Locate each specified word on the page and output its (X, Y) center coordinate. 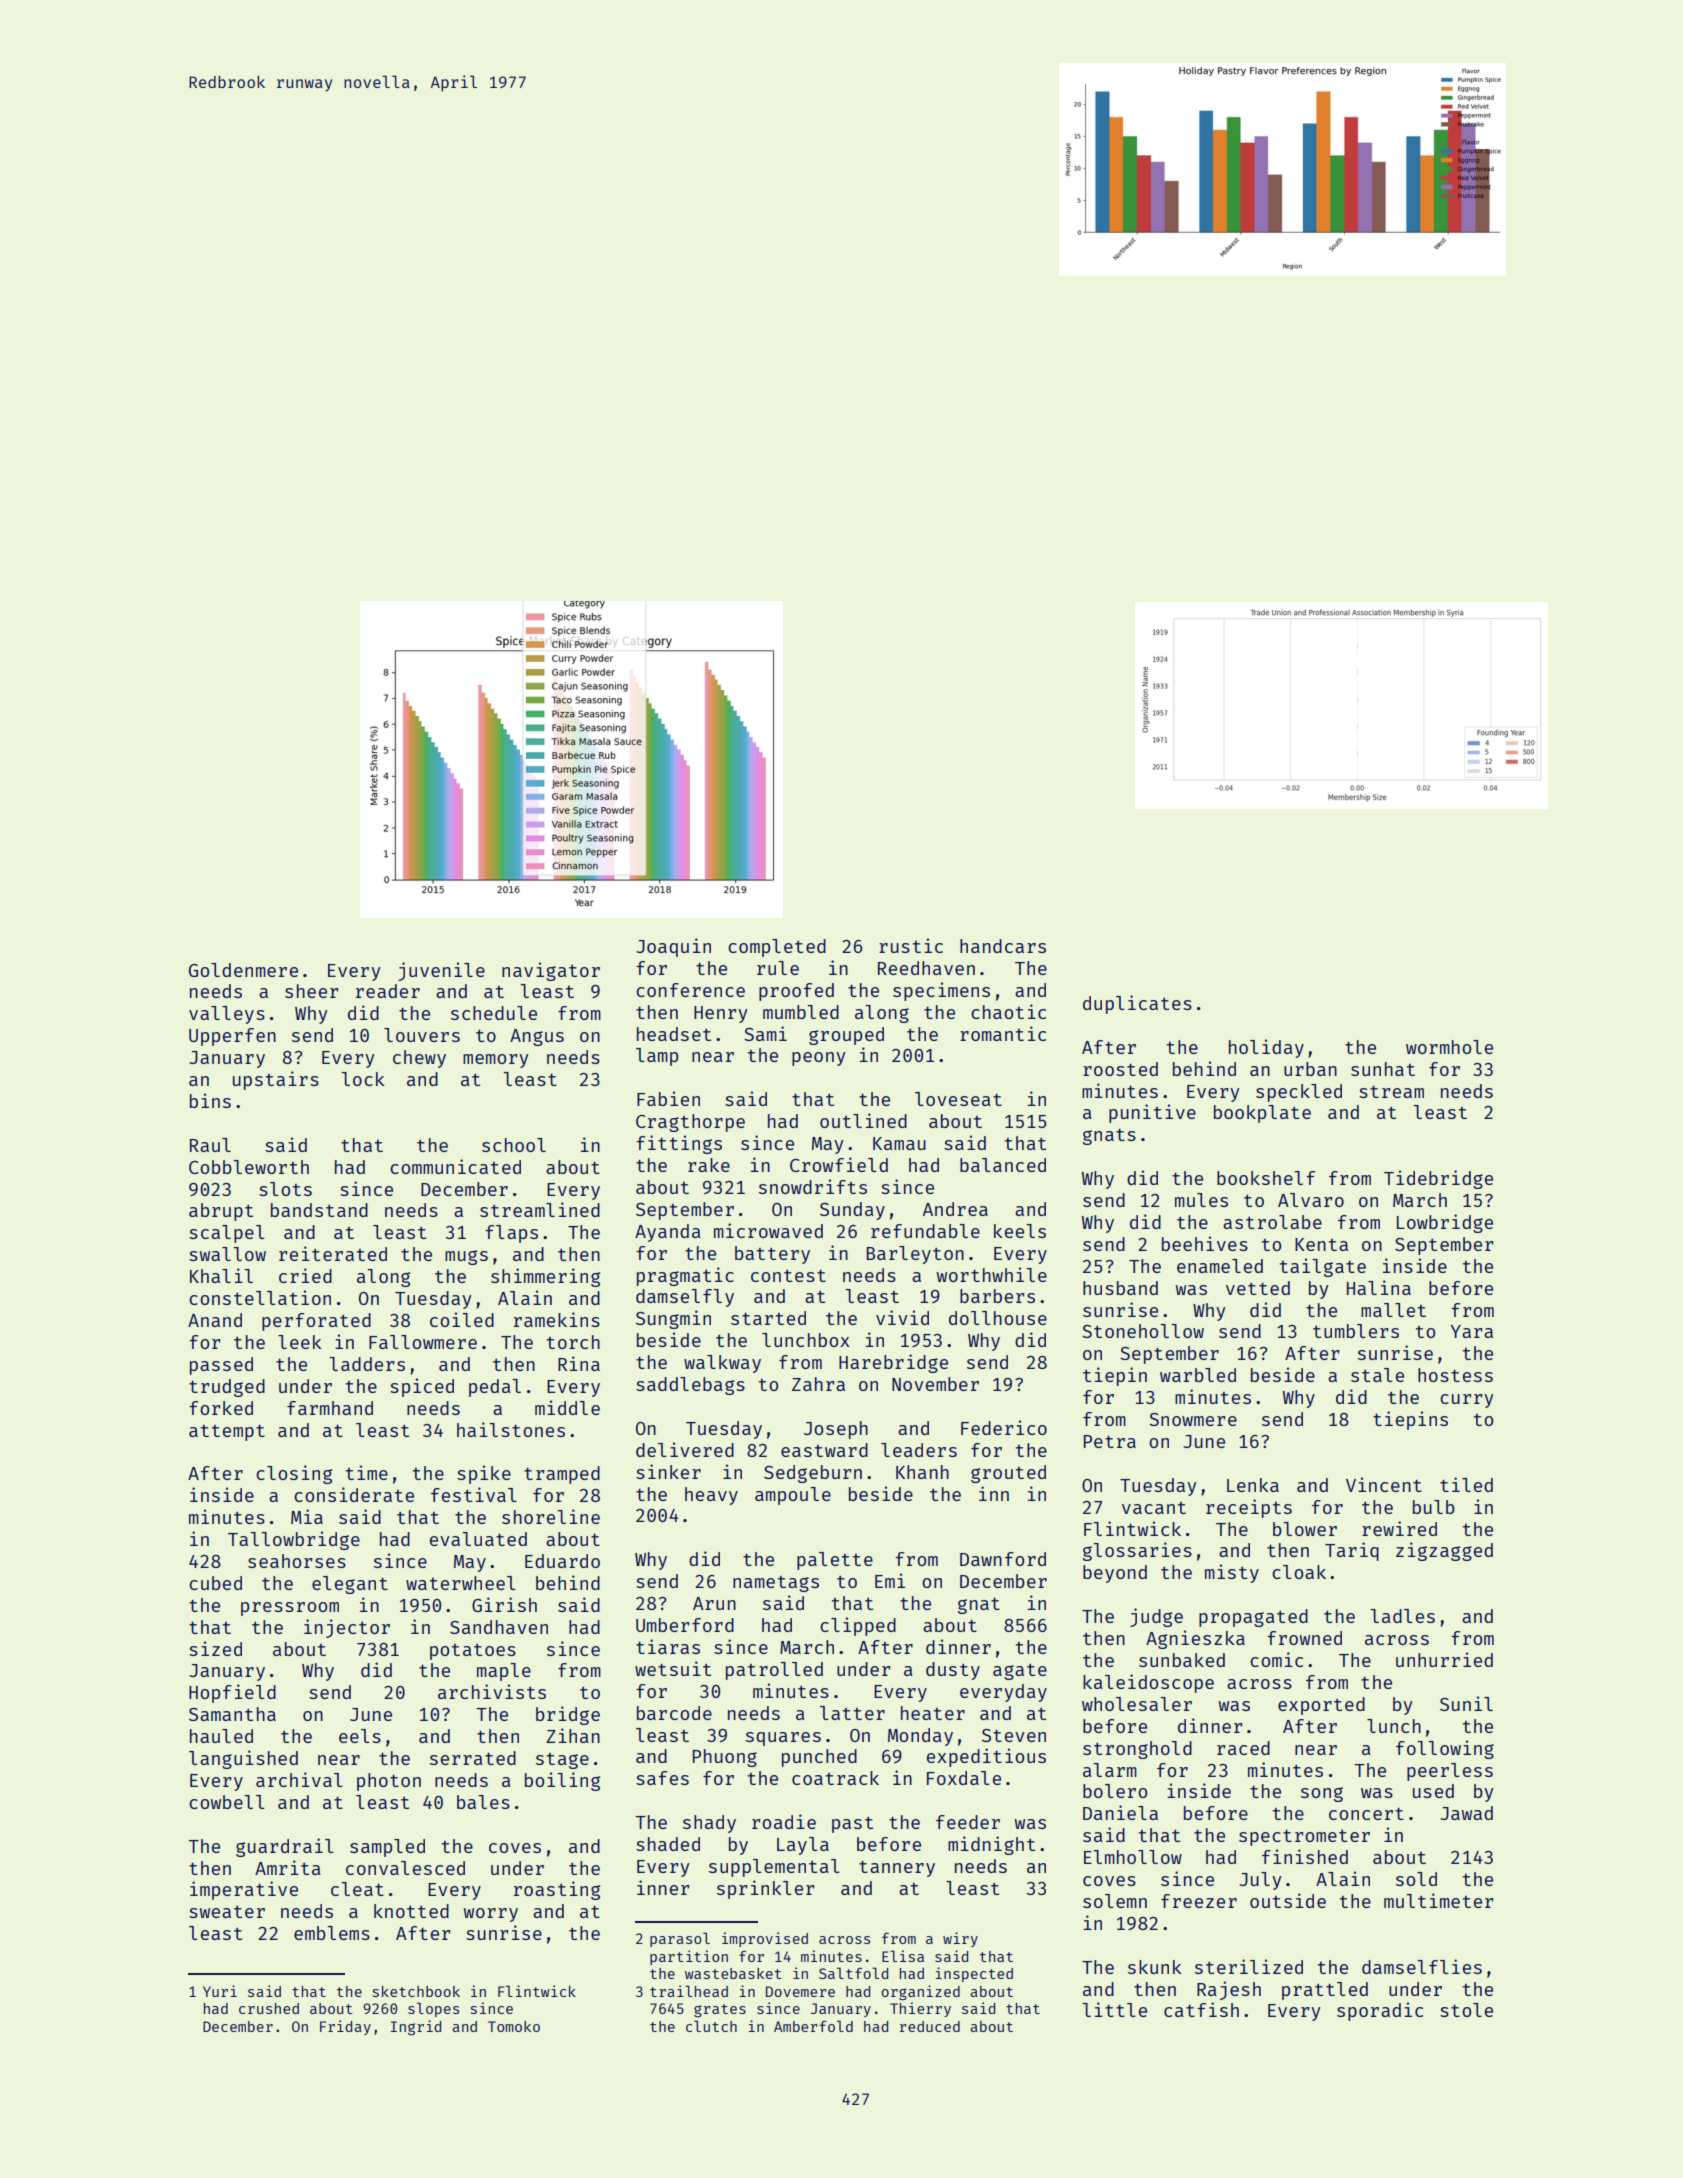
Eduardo (562, 1561)
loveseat (958, 1099)
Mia (307, 1516)
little (1115, 2009)
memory (496, 1061)
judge (1156, 1617)
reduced (930, 2026)
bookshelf (1266, 1178)
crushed (269, 2008)
